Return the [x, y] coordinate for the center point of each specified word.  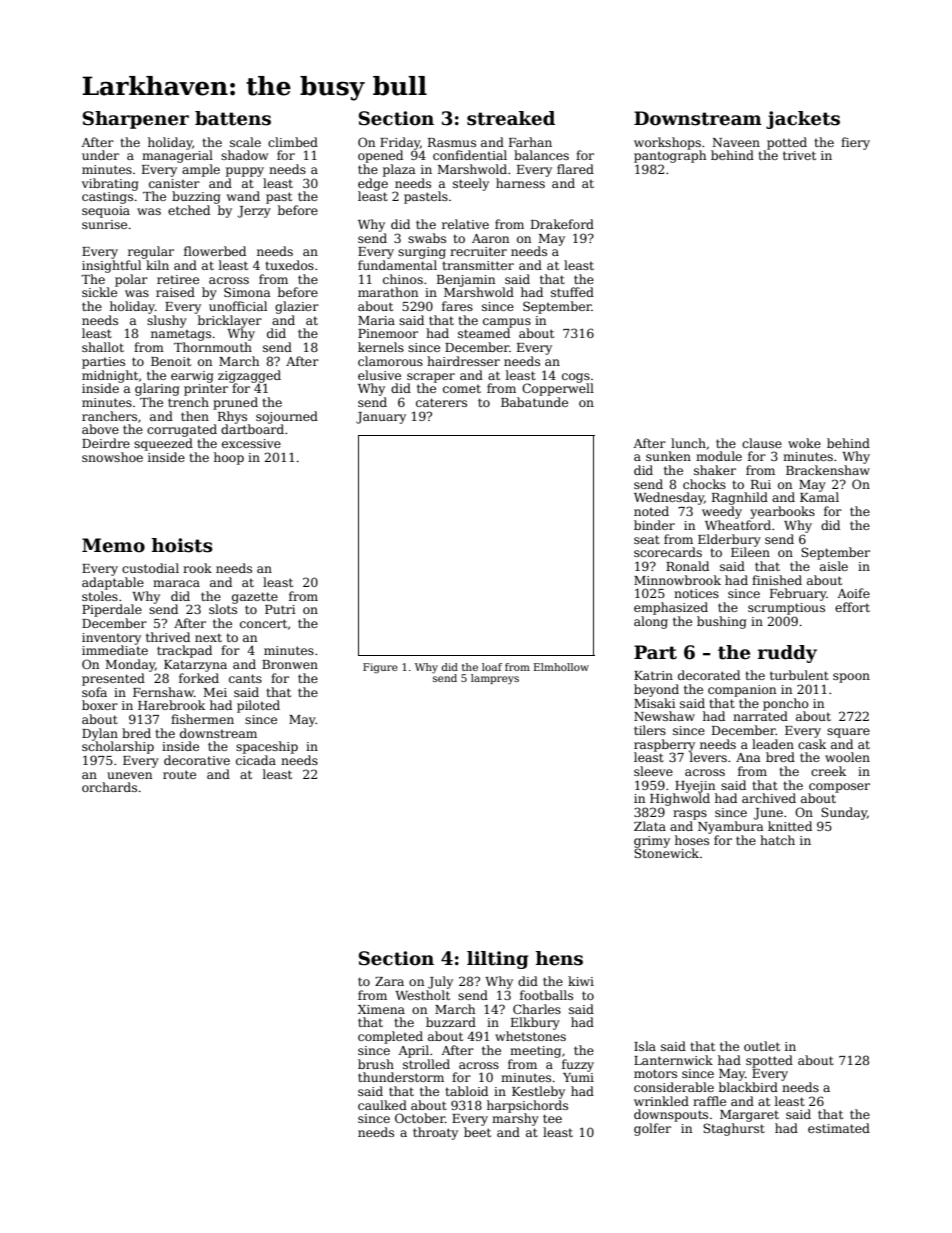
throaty [435, 1133]
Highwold [680, 799]
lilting [498, 960]
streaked [511, 118]
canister [174, 183]
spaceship [267, 747]
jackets [803, 120]
